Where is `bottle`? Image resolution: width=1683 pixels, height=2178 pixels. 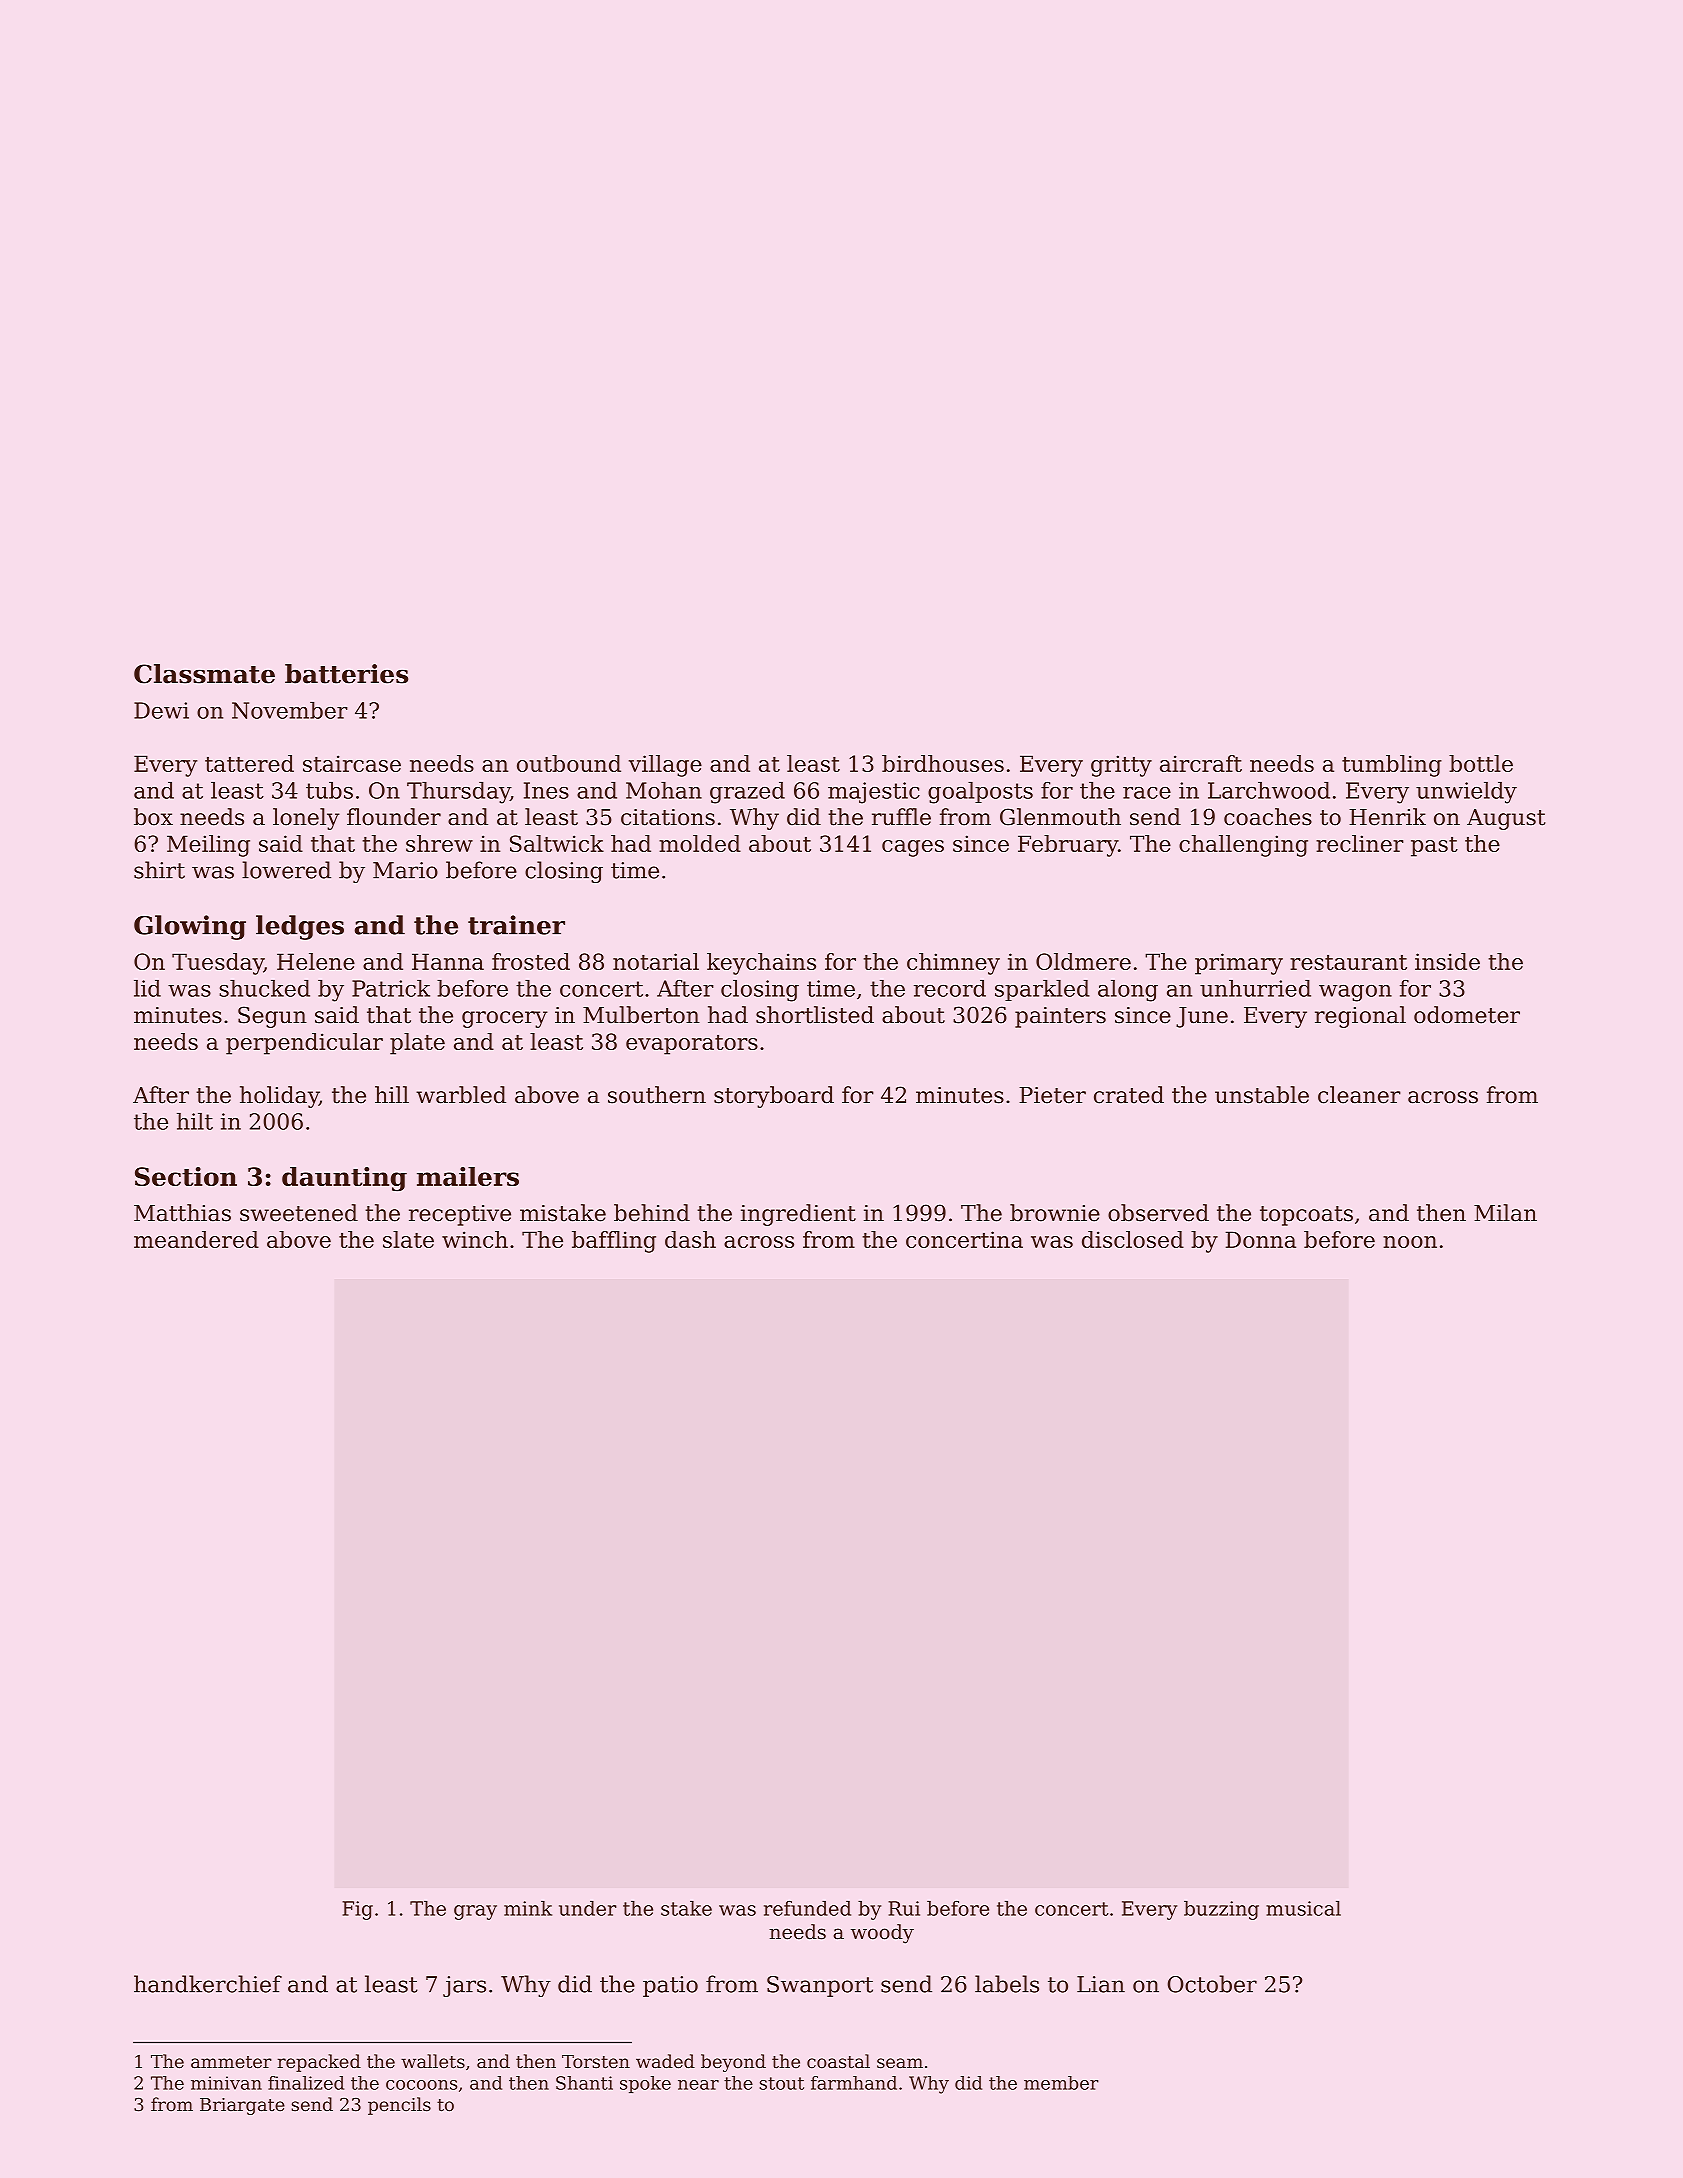 bottle is located at coordinates (1481, 763).
